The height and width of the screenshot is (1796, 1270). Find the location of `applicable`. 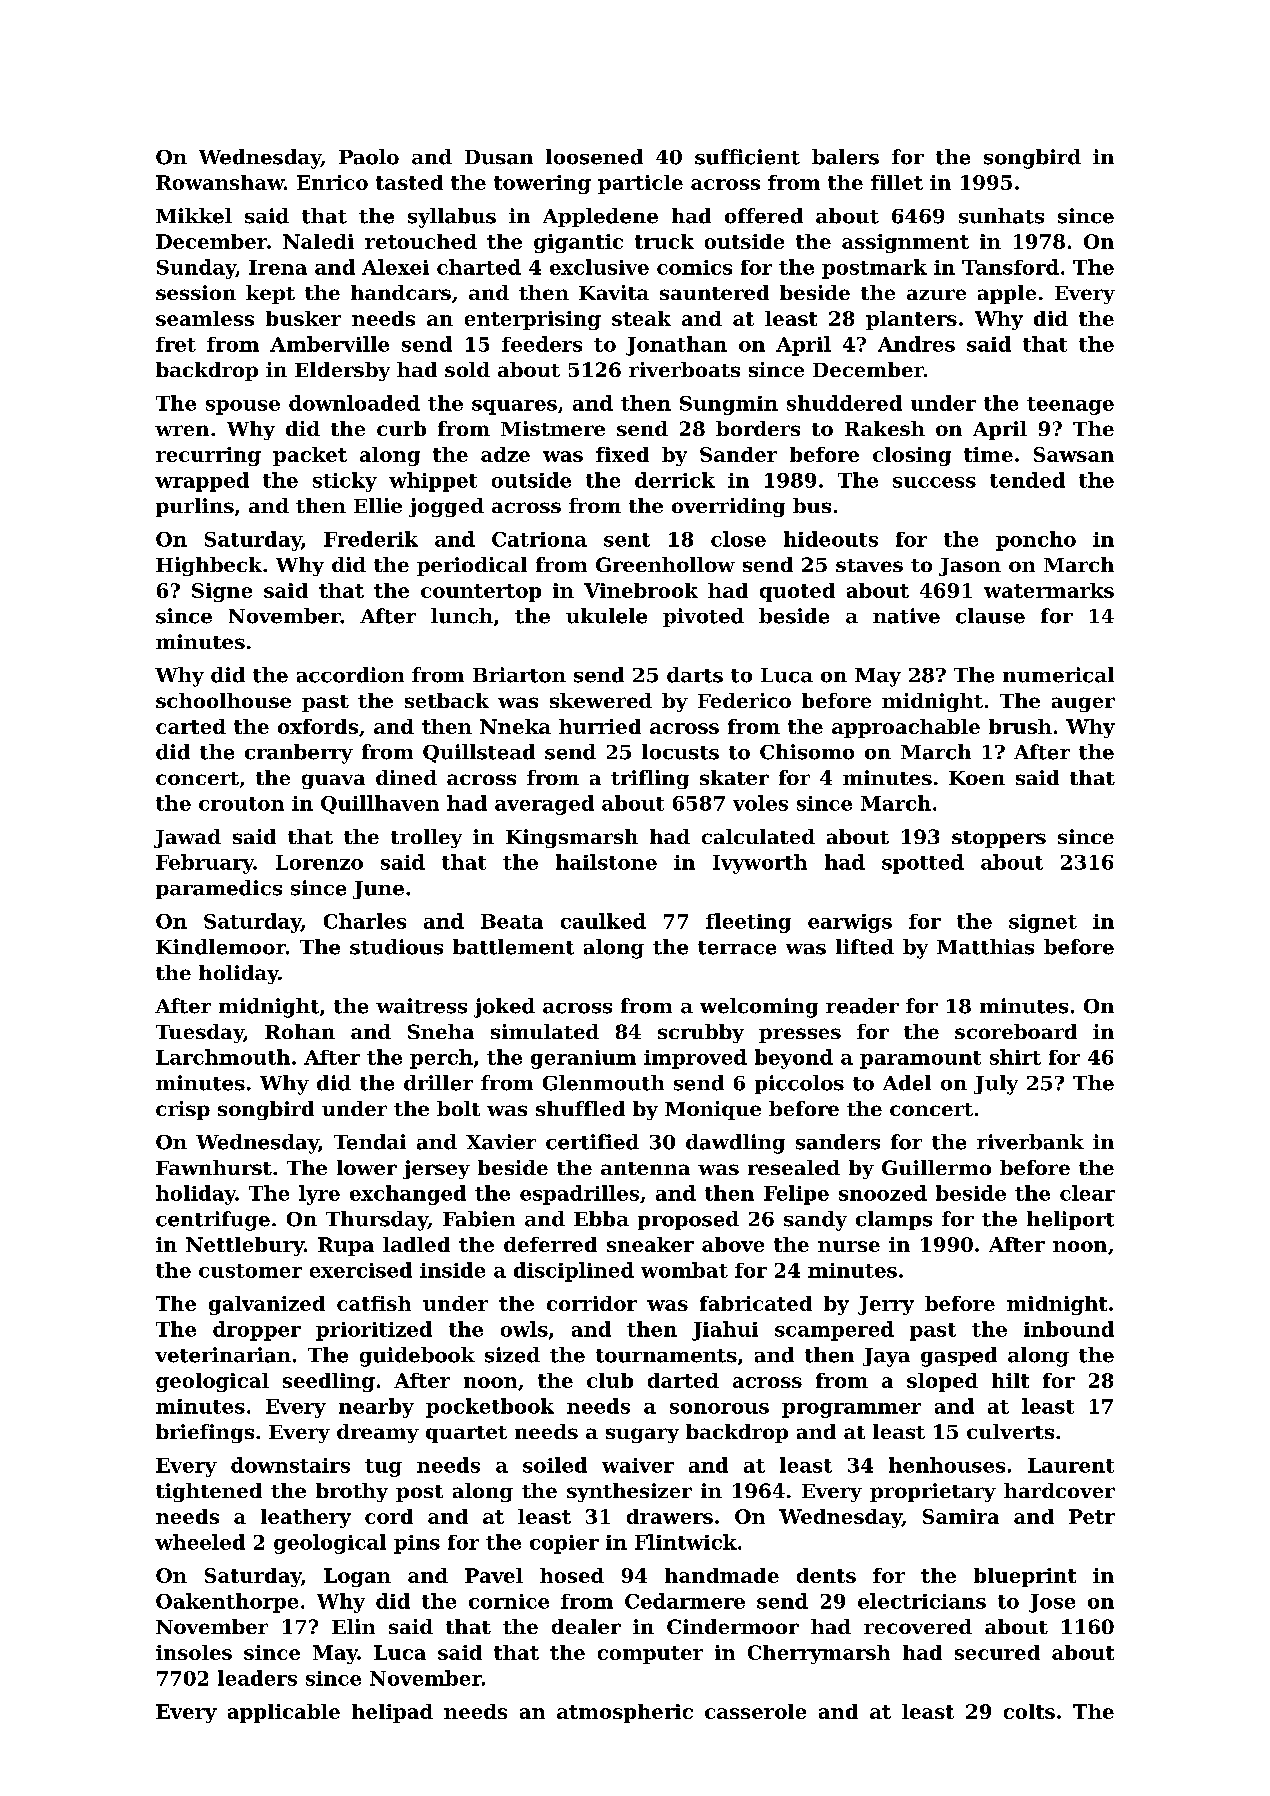

applicable is located at coordinates (284, 1713).
